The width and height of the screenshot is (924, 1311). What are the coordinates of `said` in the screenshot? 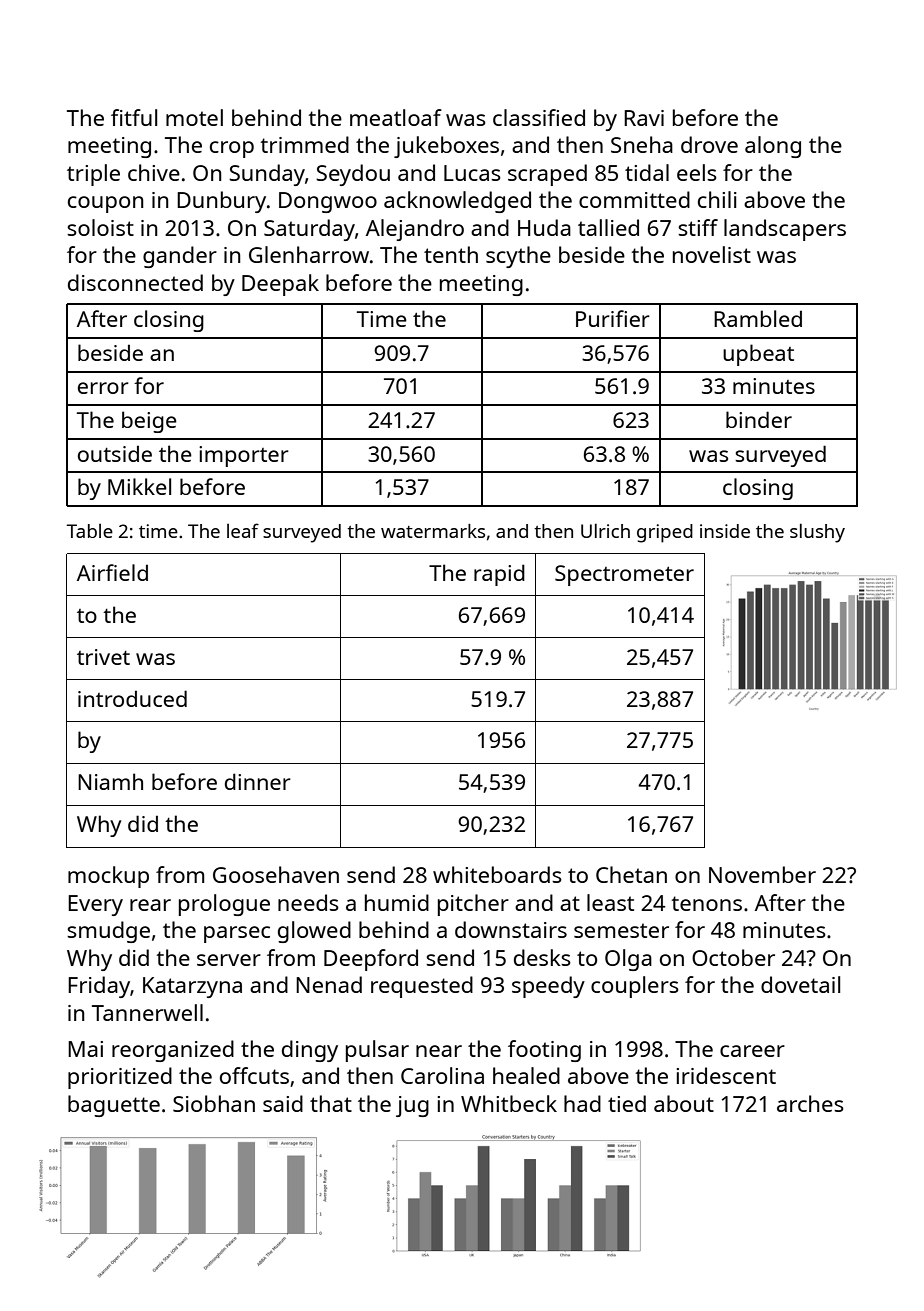 It's located at (283, 1103).
